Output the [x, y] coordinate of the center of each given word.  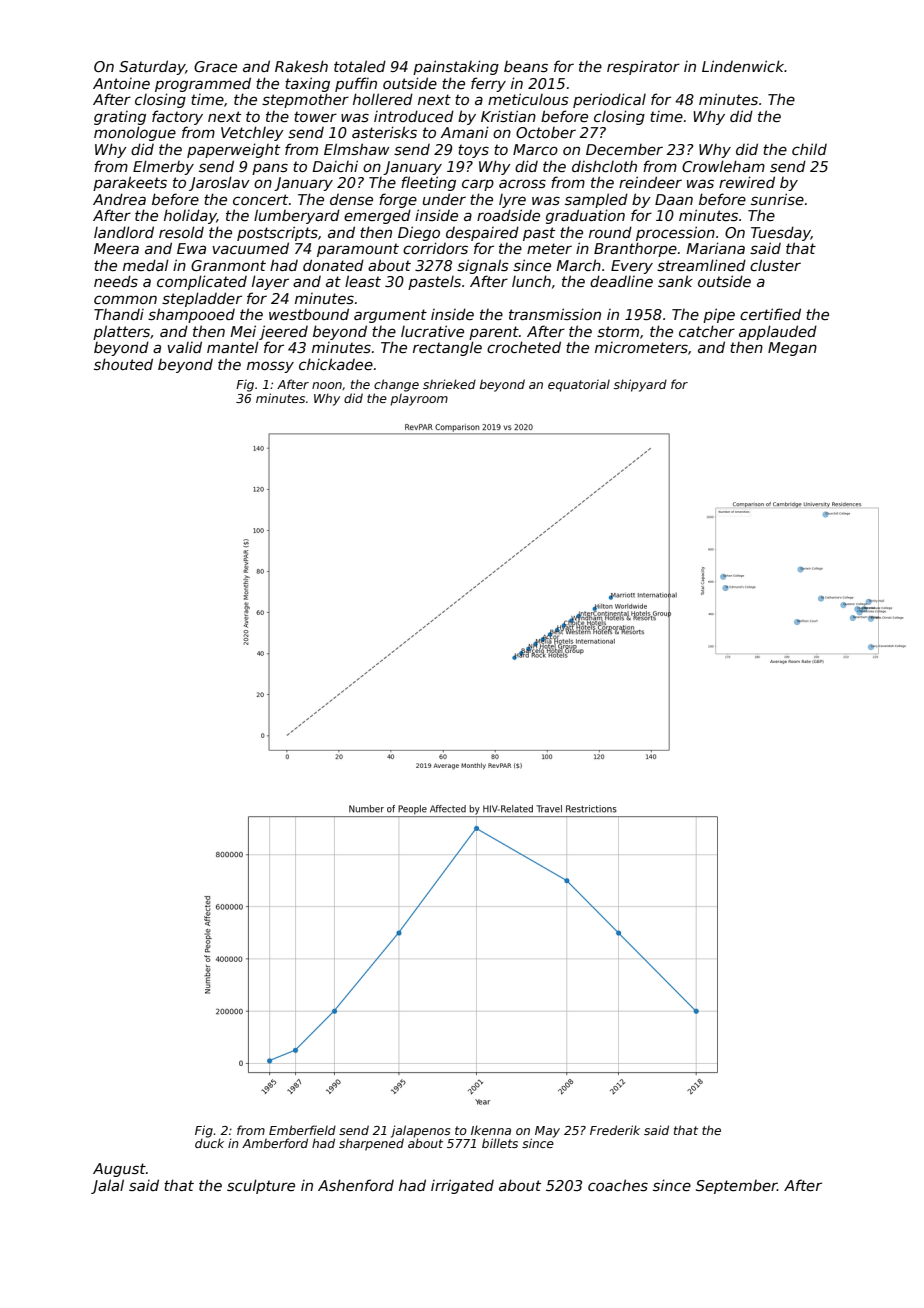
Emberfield [302, 1130]
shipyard [640, 385]
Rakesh [301, 66]
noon [327, 385]
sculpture [261, 1186]
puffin [356, 84]
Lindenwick [743, 66]
